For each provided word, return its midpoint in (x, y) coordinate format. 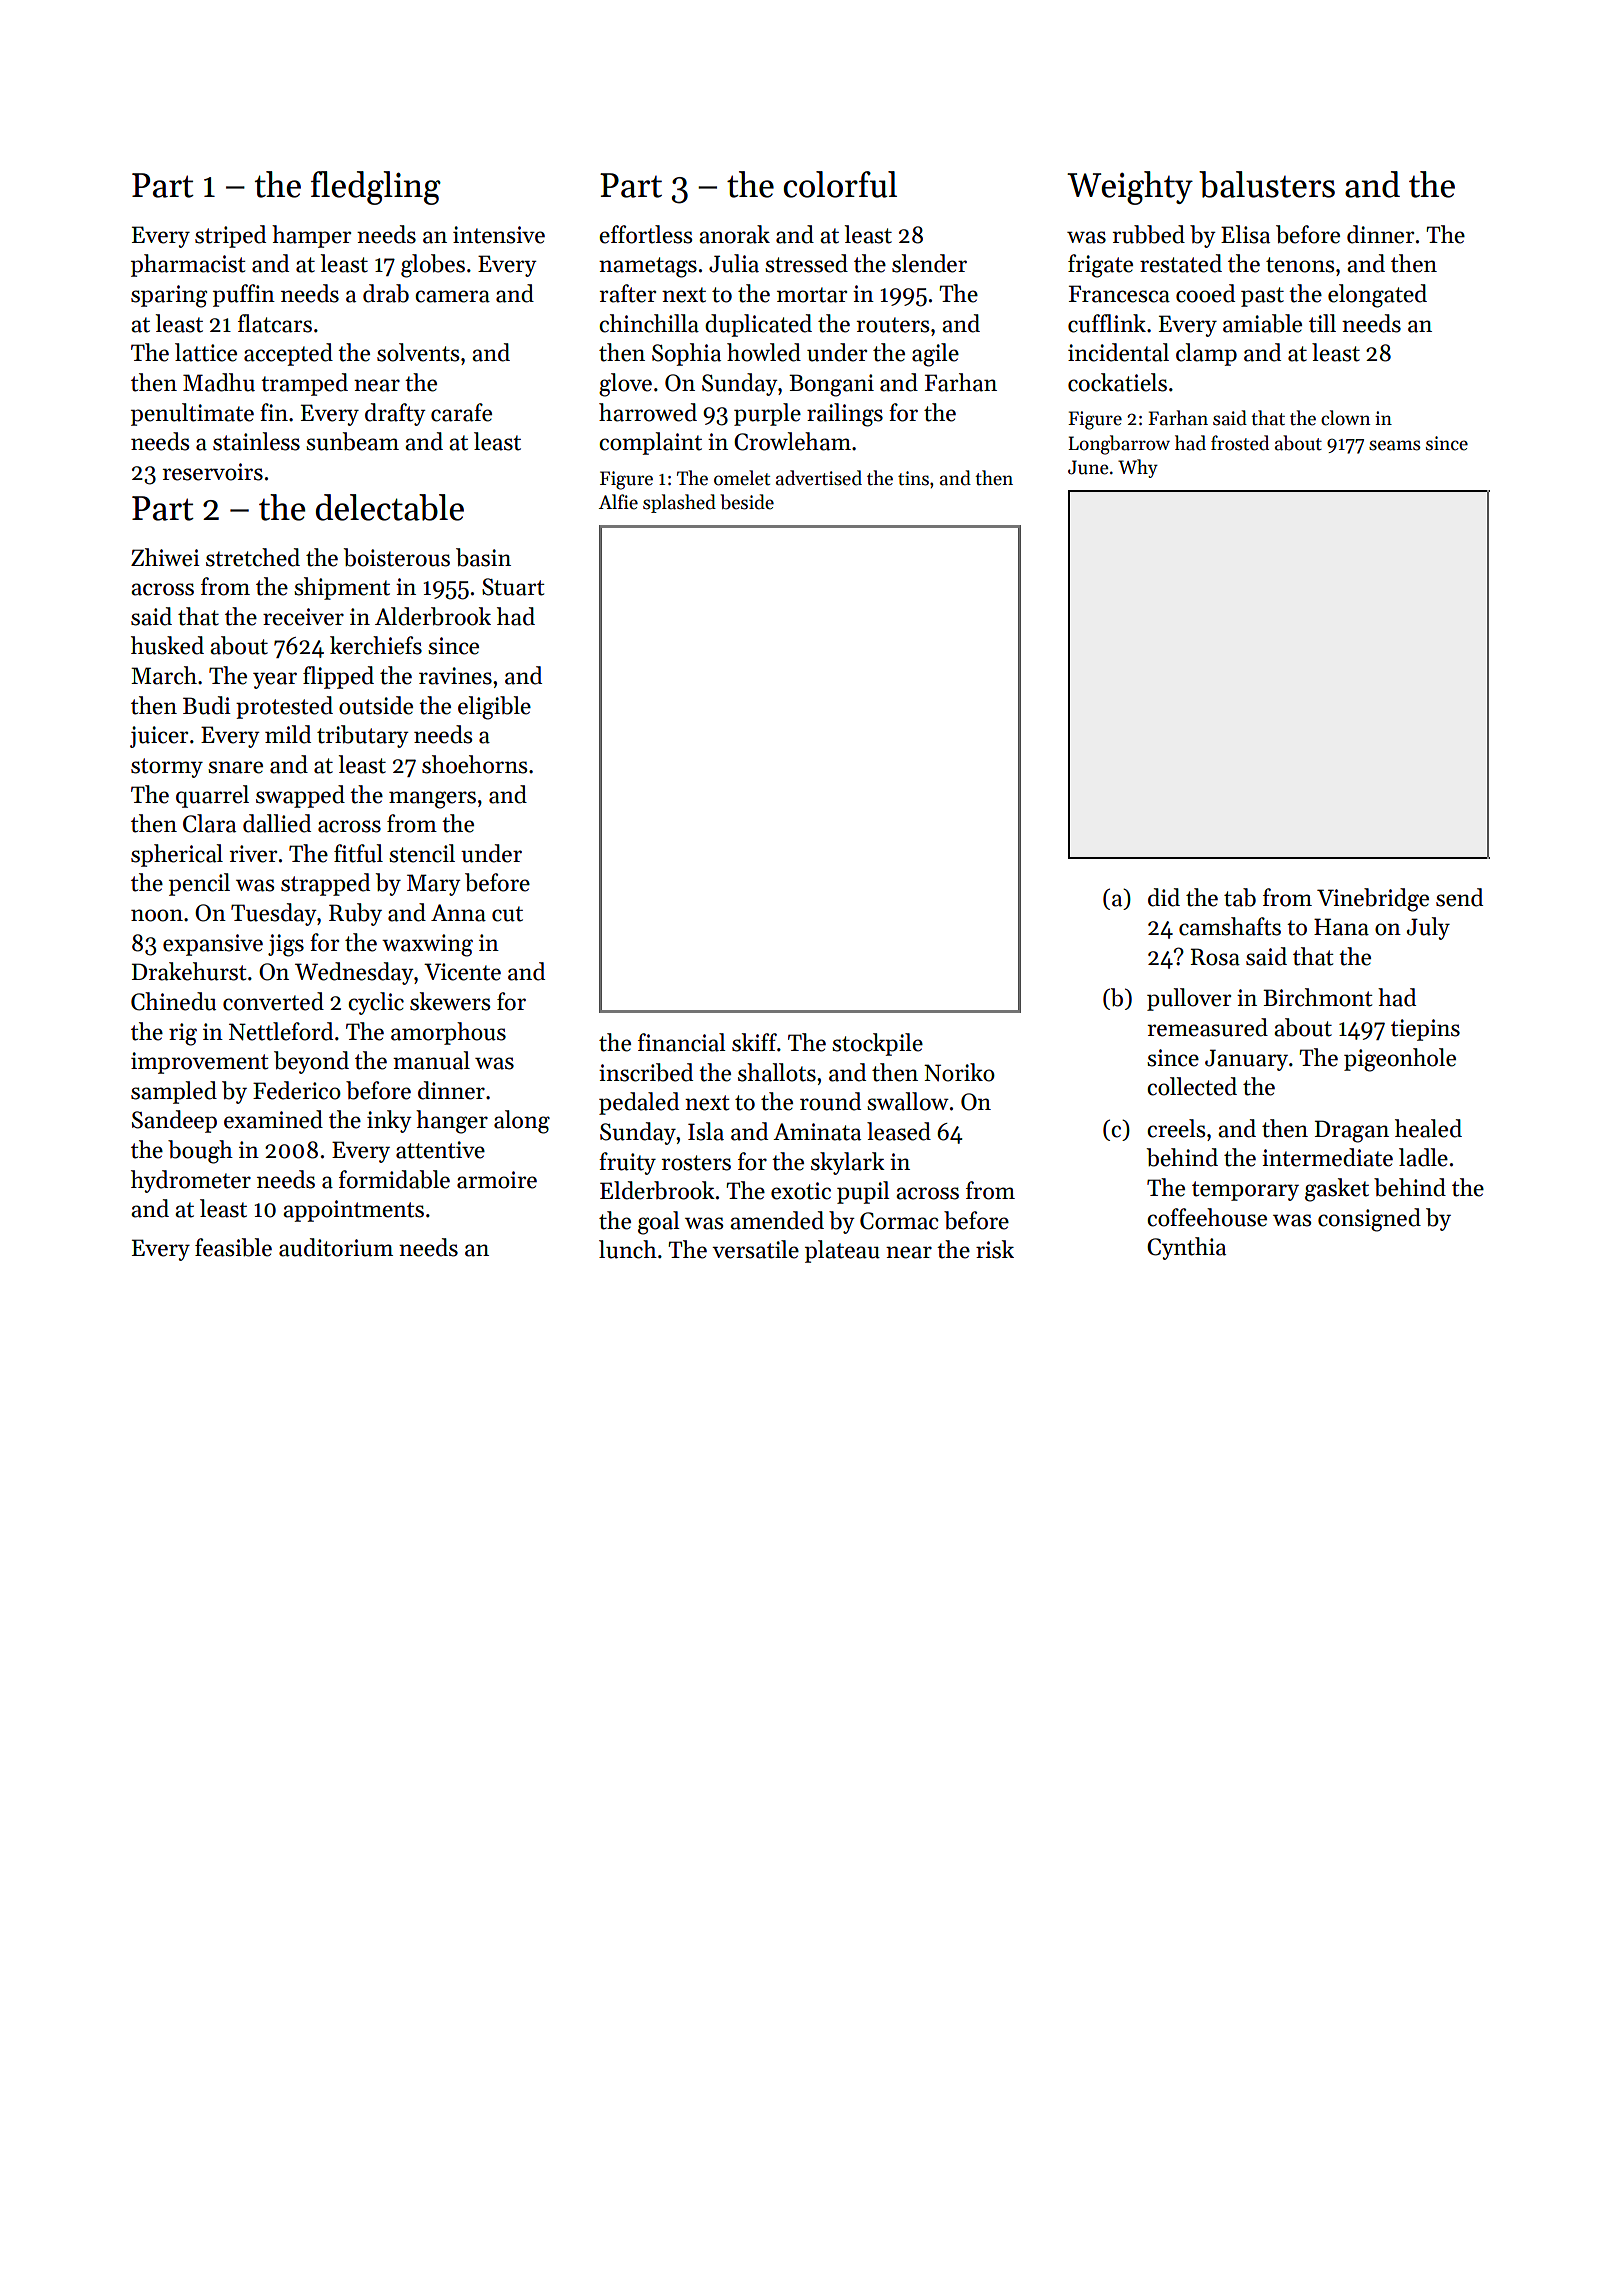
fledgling (376, 188)
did (1164, 897)
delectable (390, 507)
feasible (233, 1247)
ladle (1423, 1157)
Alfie (618, 502)
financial (682, 1042)
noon (157, 915)
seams (1395, 445)
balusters (1267, 184)
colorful (840, 184)
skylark (848, 1163)
